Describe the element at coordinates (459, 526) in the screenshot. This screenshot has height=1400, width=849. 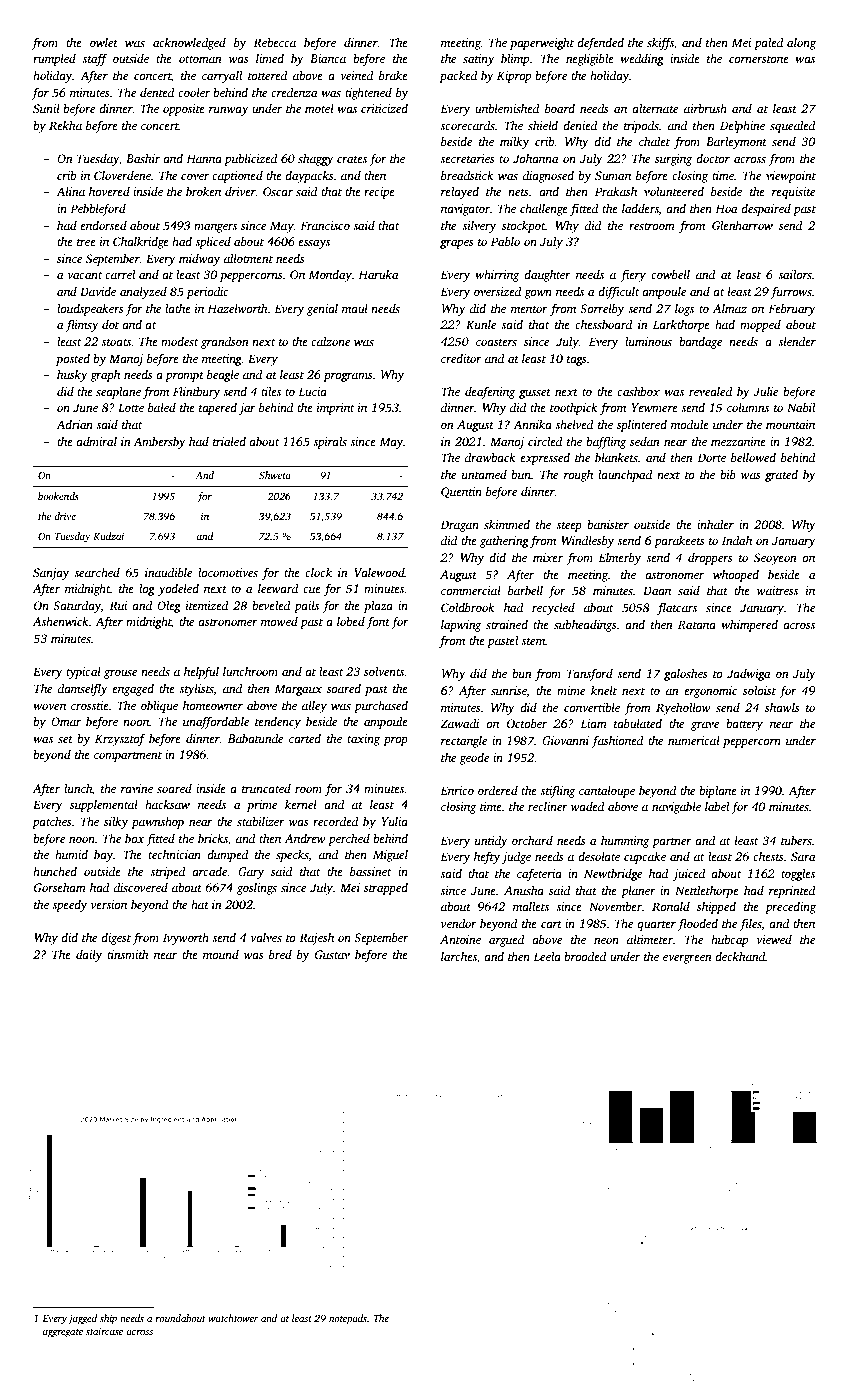
I see `Dragan` at that location.
